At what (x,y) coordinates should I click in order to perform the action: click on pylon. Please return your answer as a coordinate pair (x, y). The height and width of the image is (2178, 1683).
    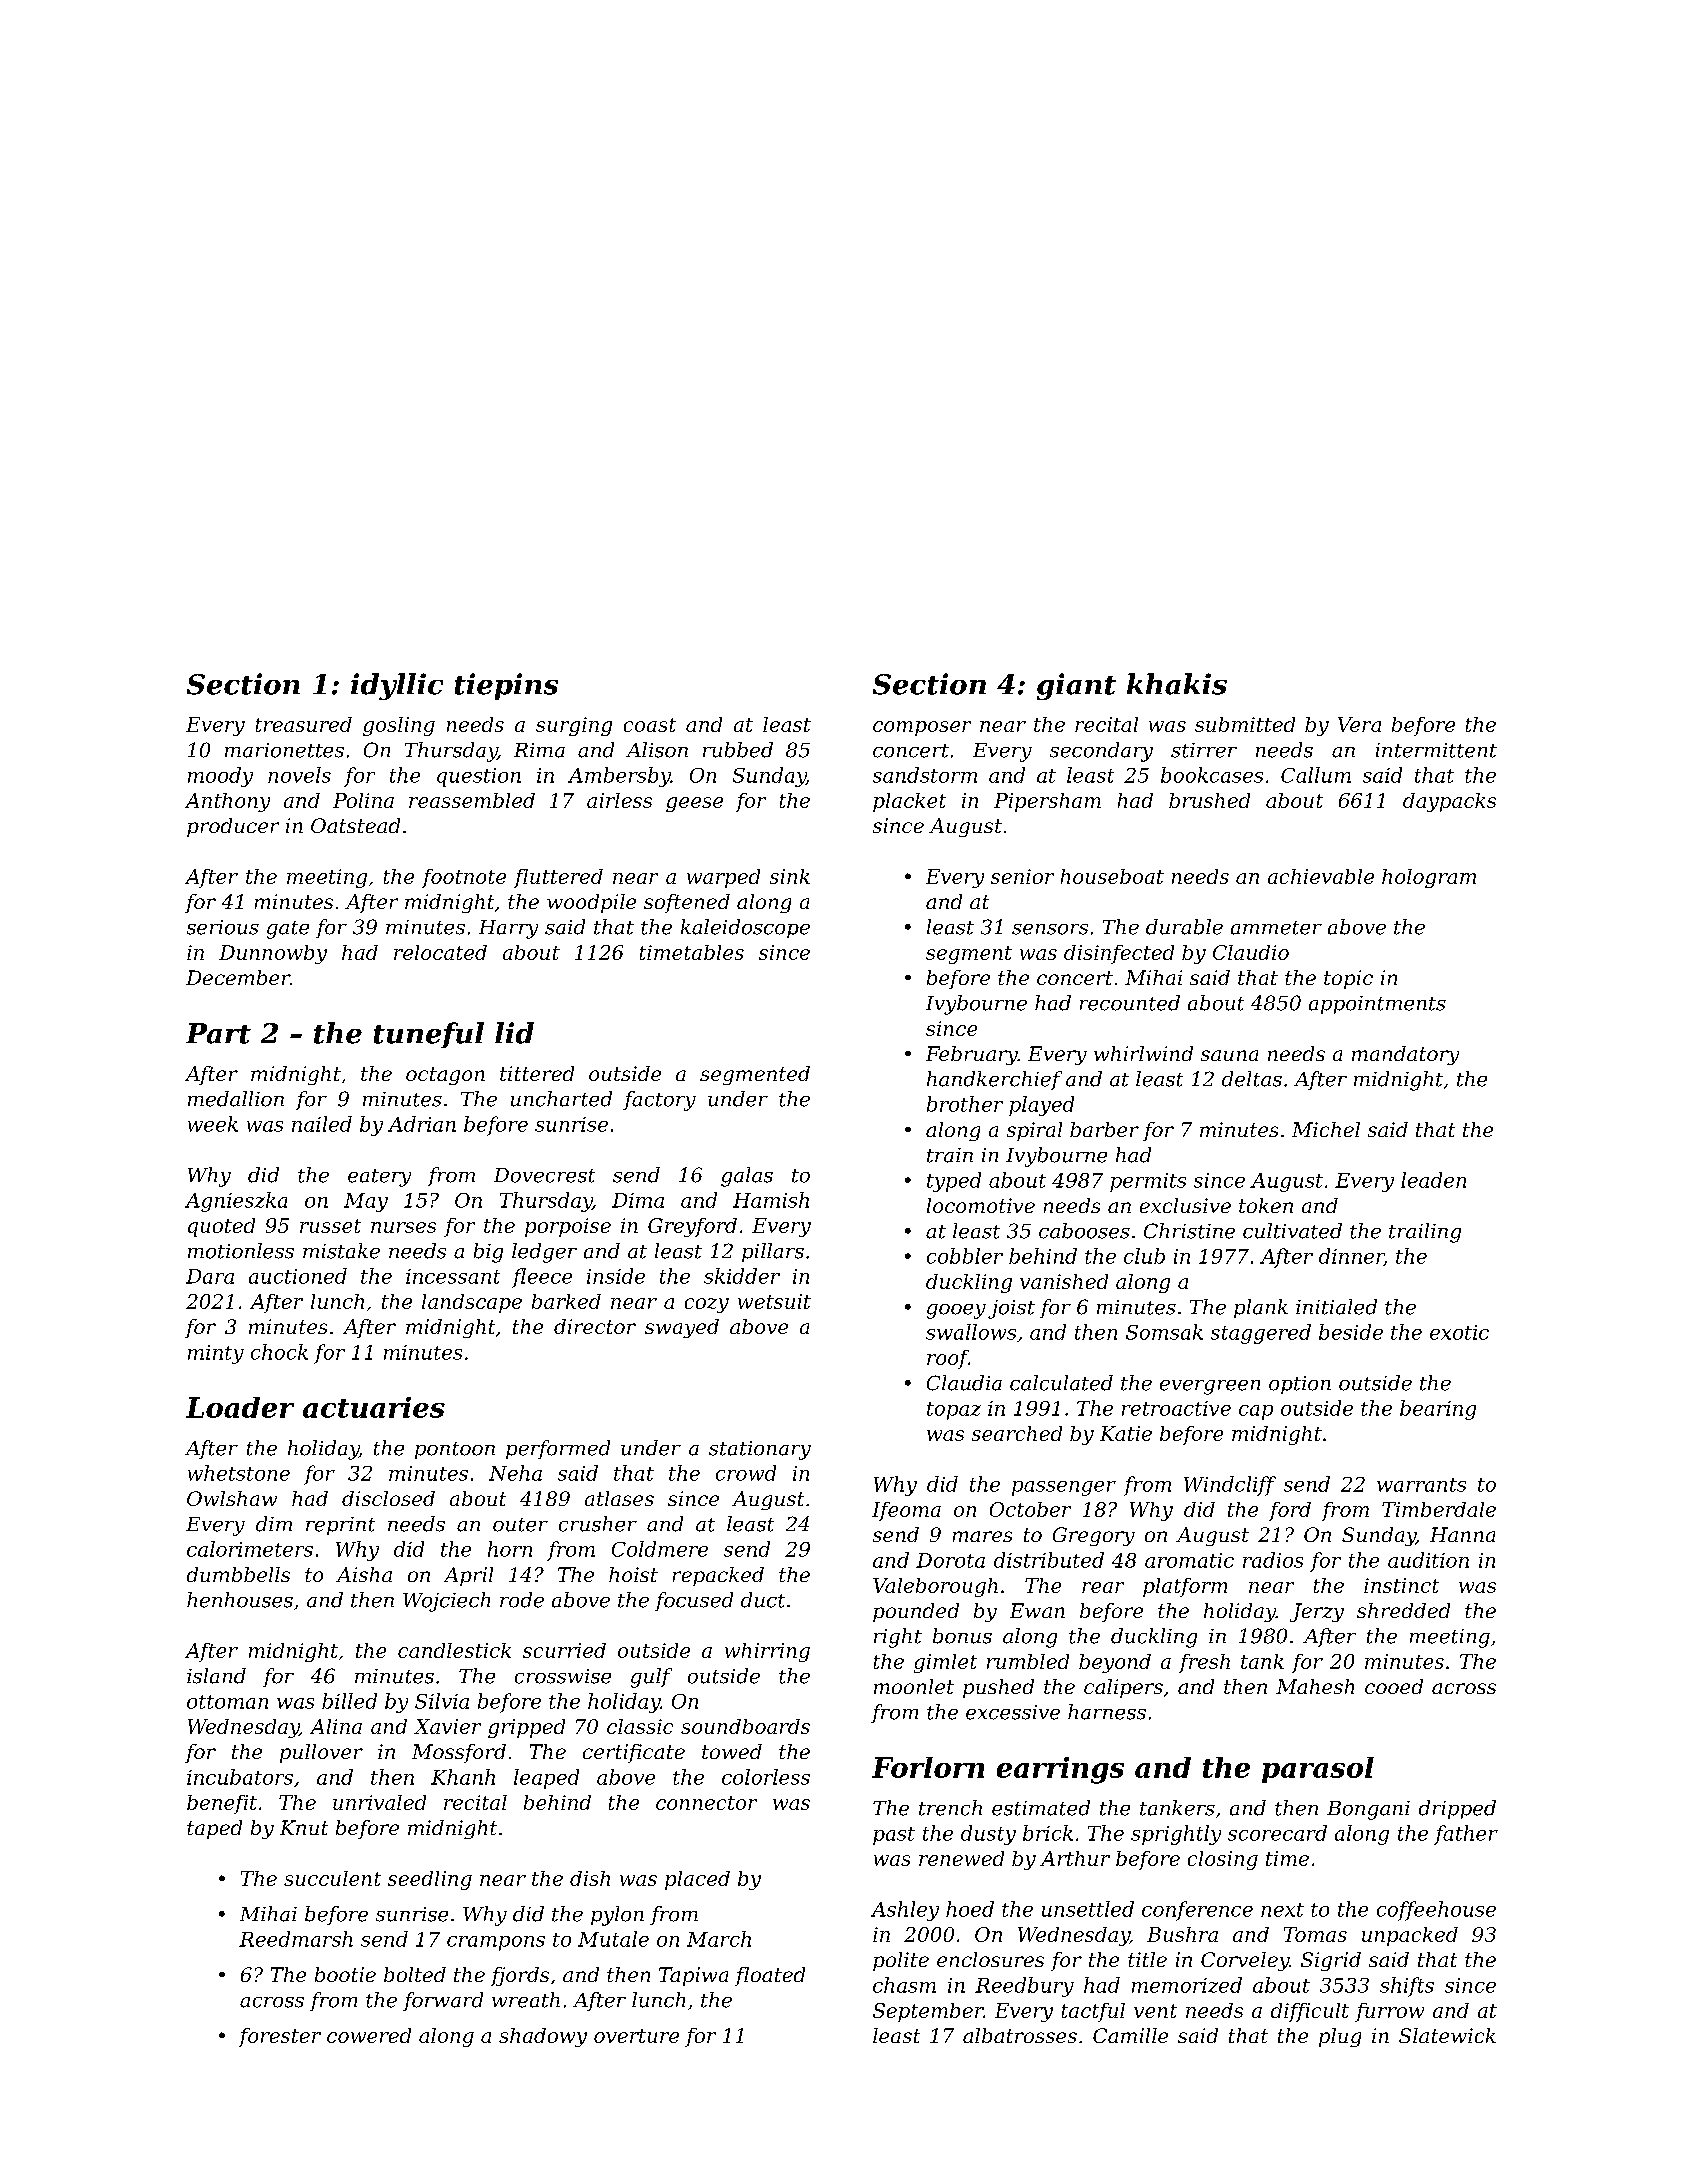
    Looking at the image, I should click on (617, 1916).
